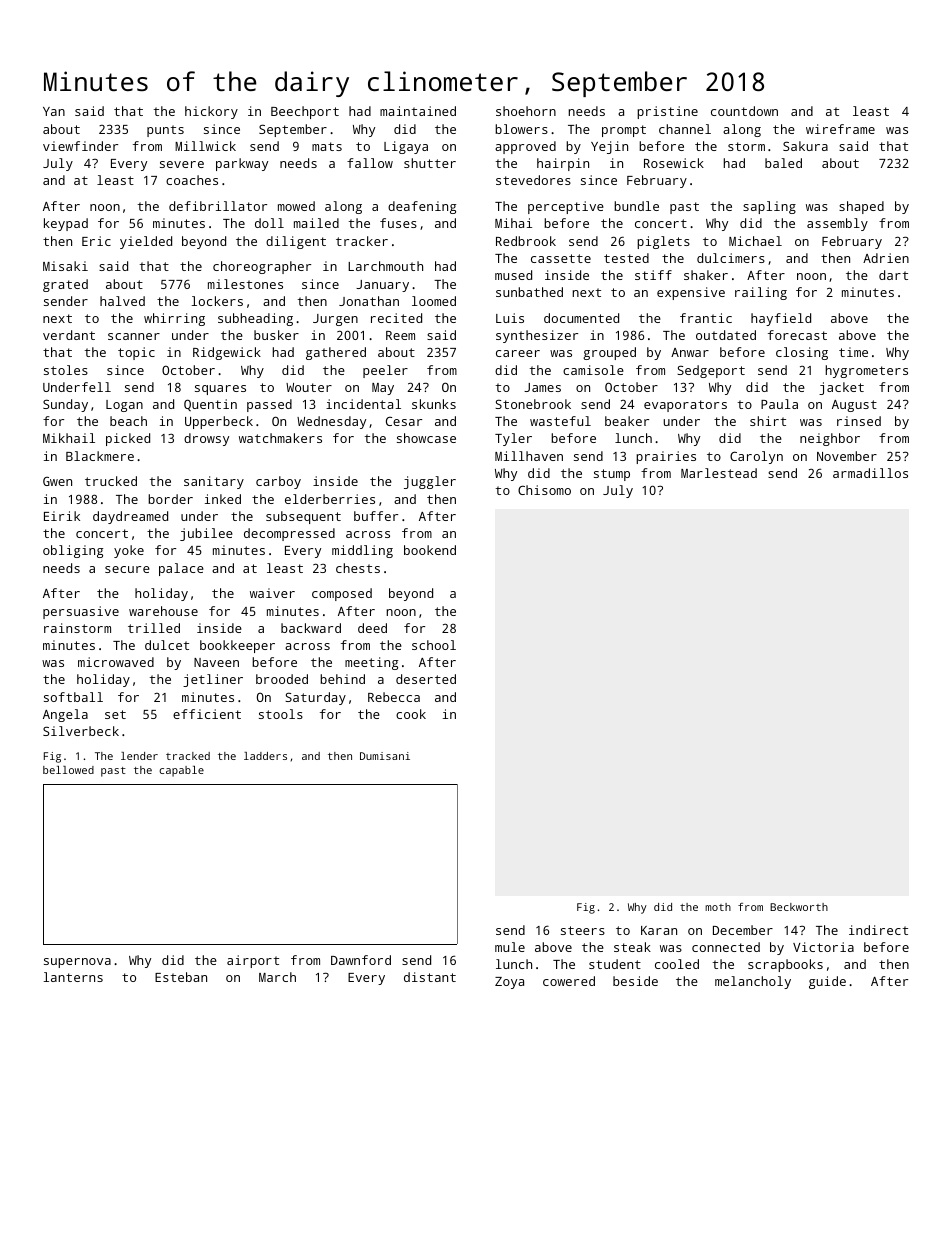  Describe the element at coordinates (211, 112) in the screenshot. I see `hickory` at that location.
